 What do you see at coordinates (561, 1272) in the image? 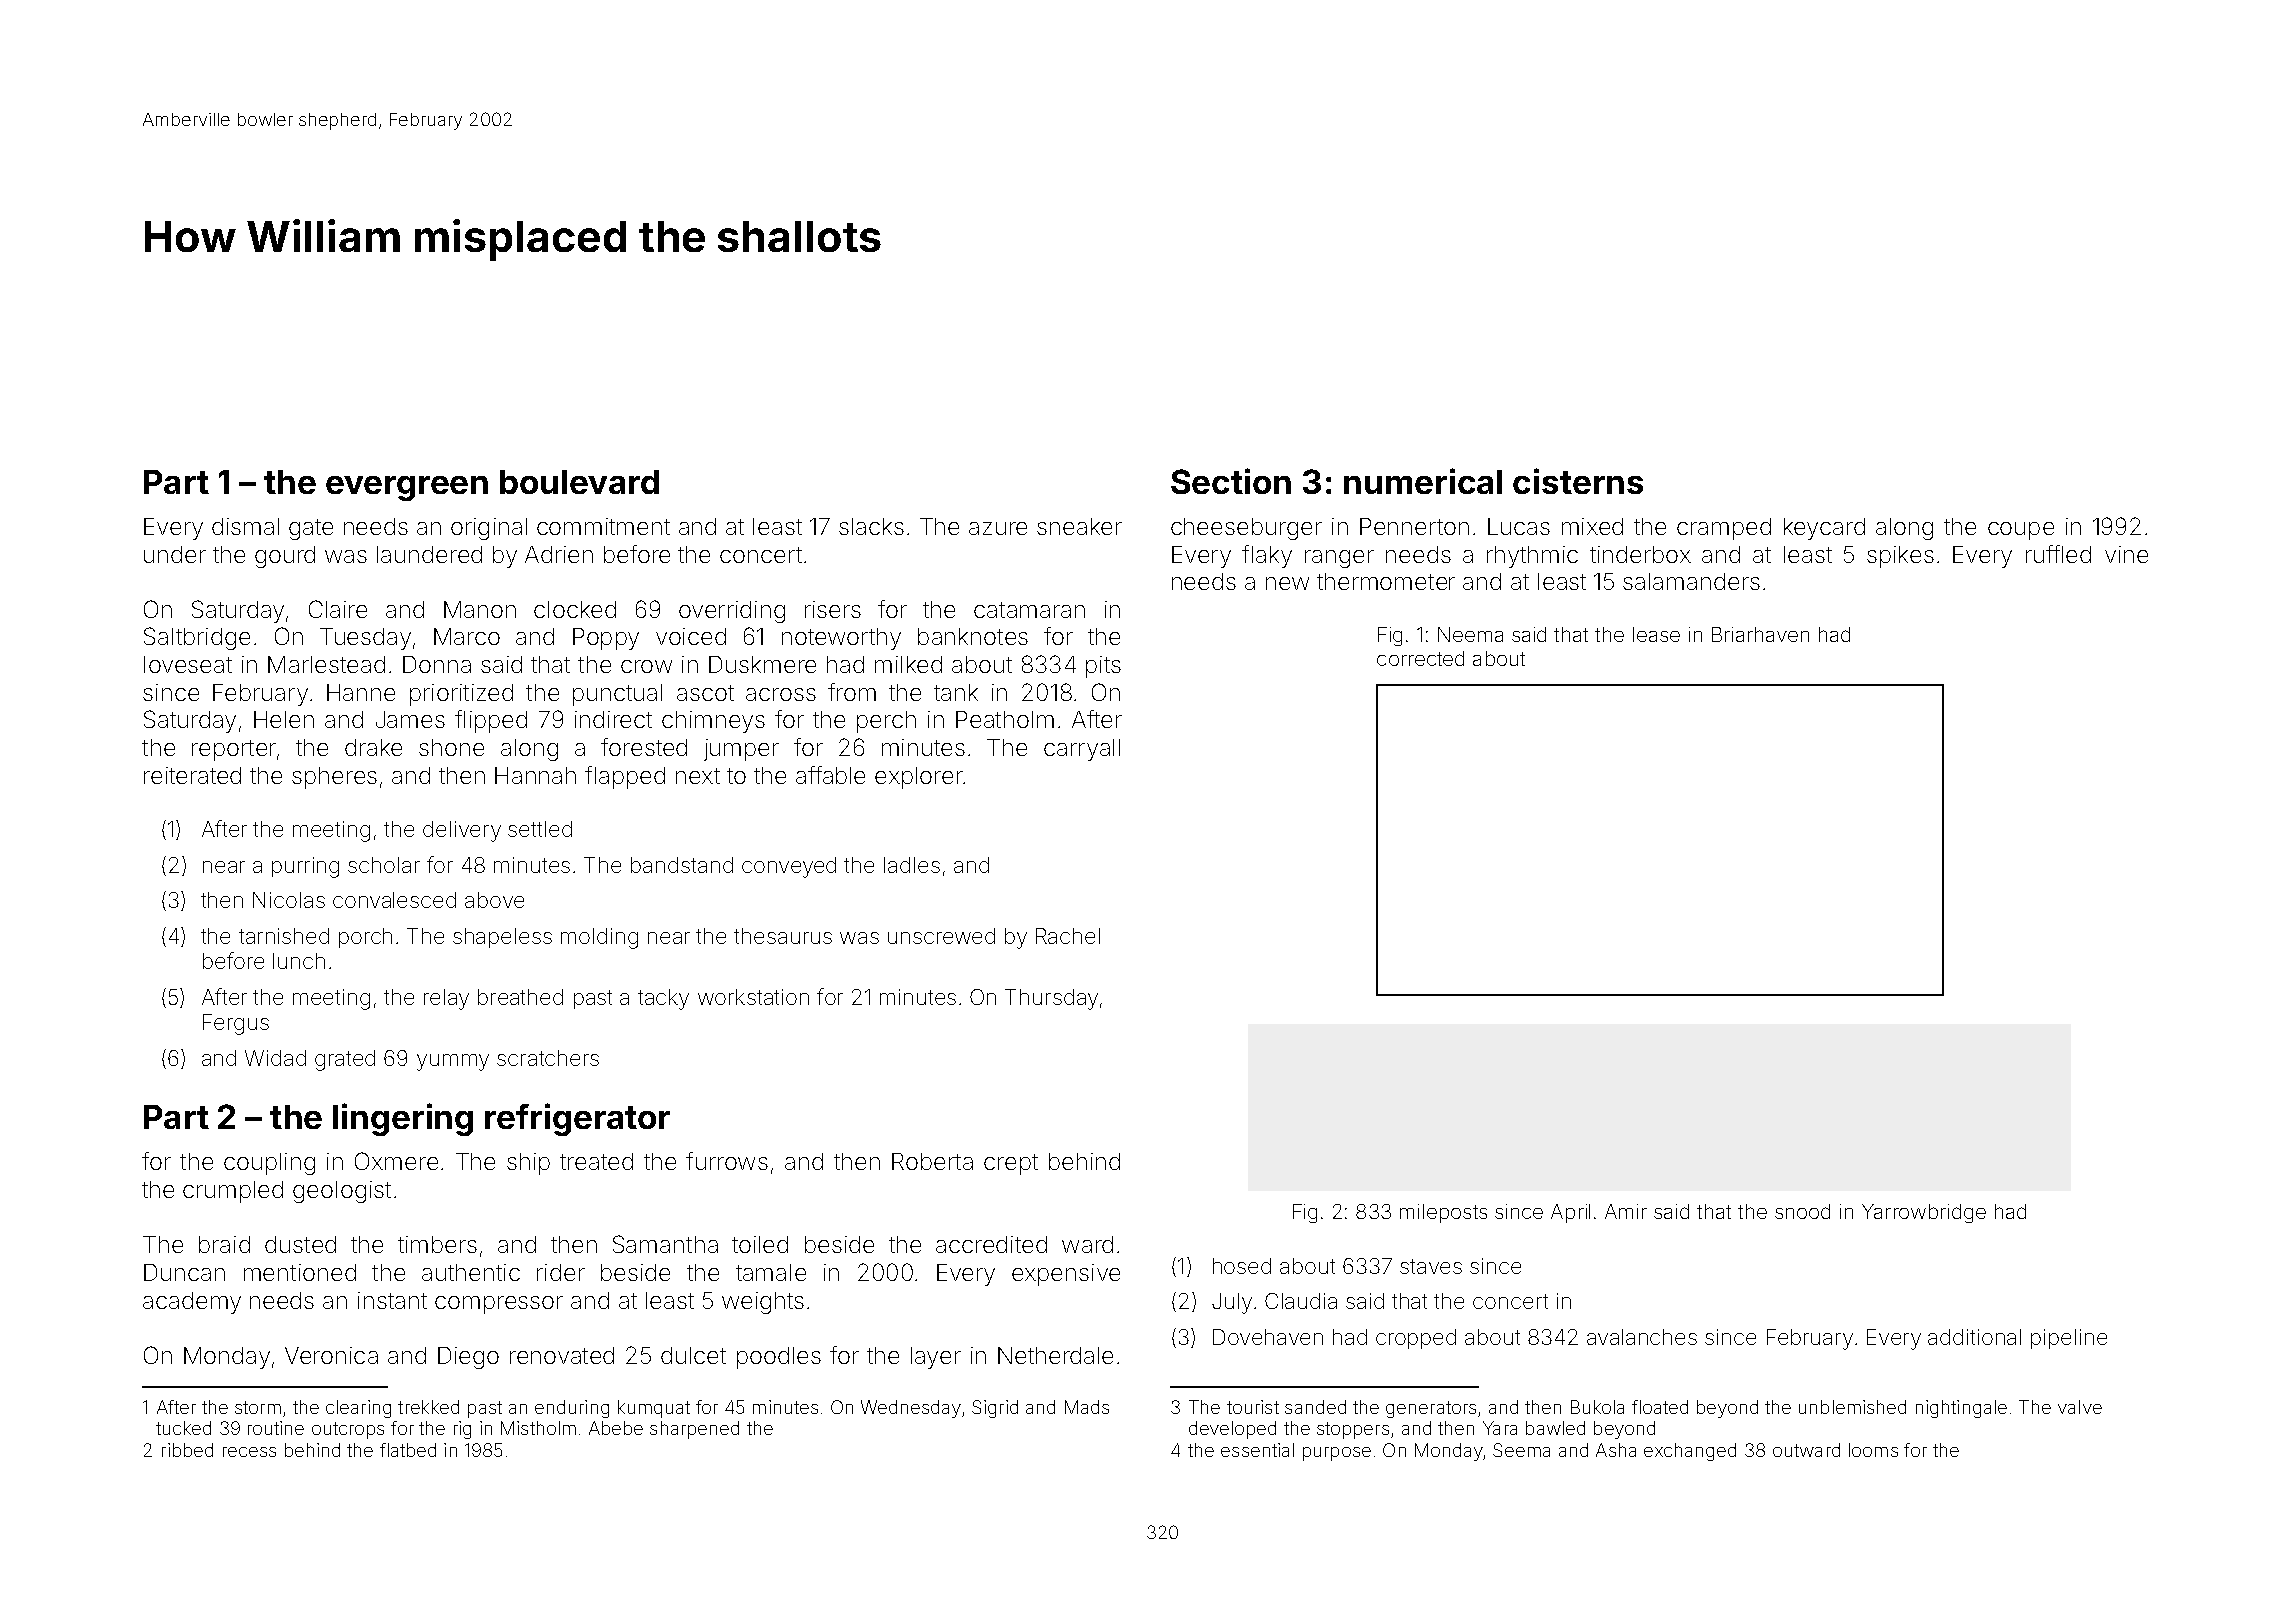
I see `rider` at bounding box center [561, 1272].
